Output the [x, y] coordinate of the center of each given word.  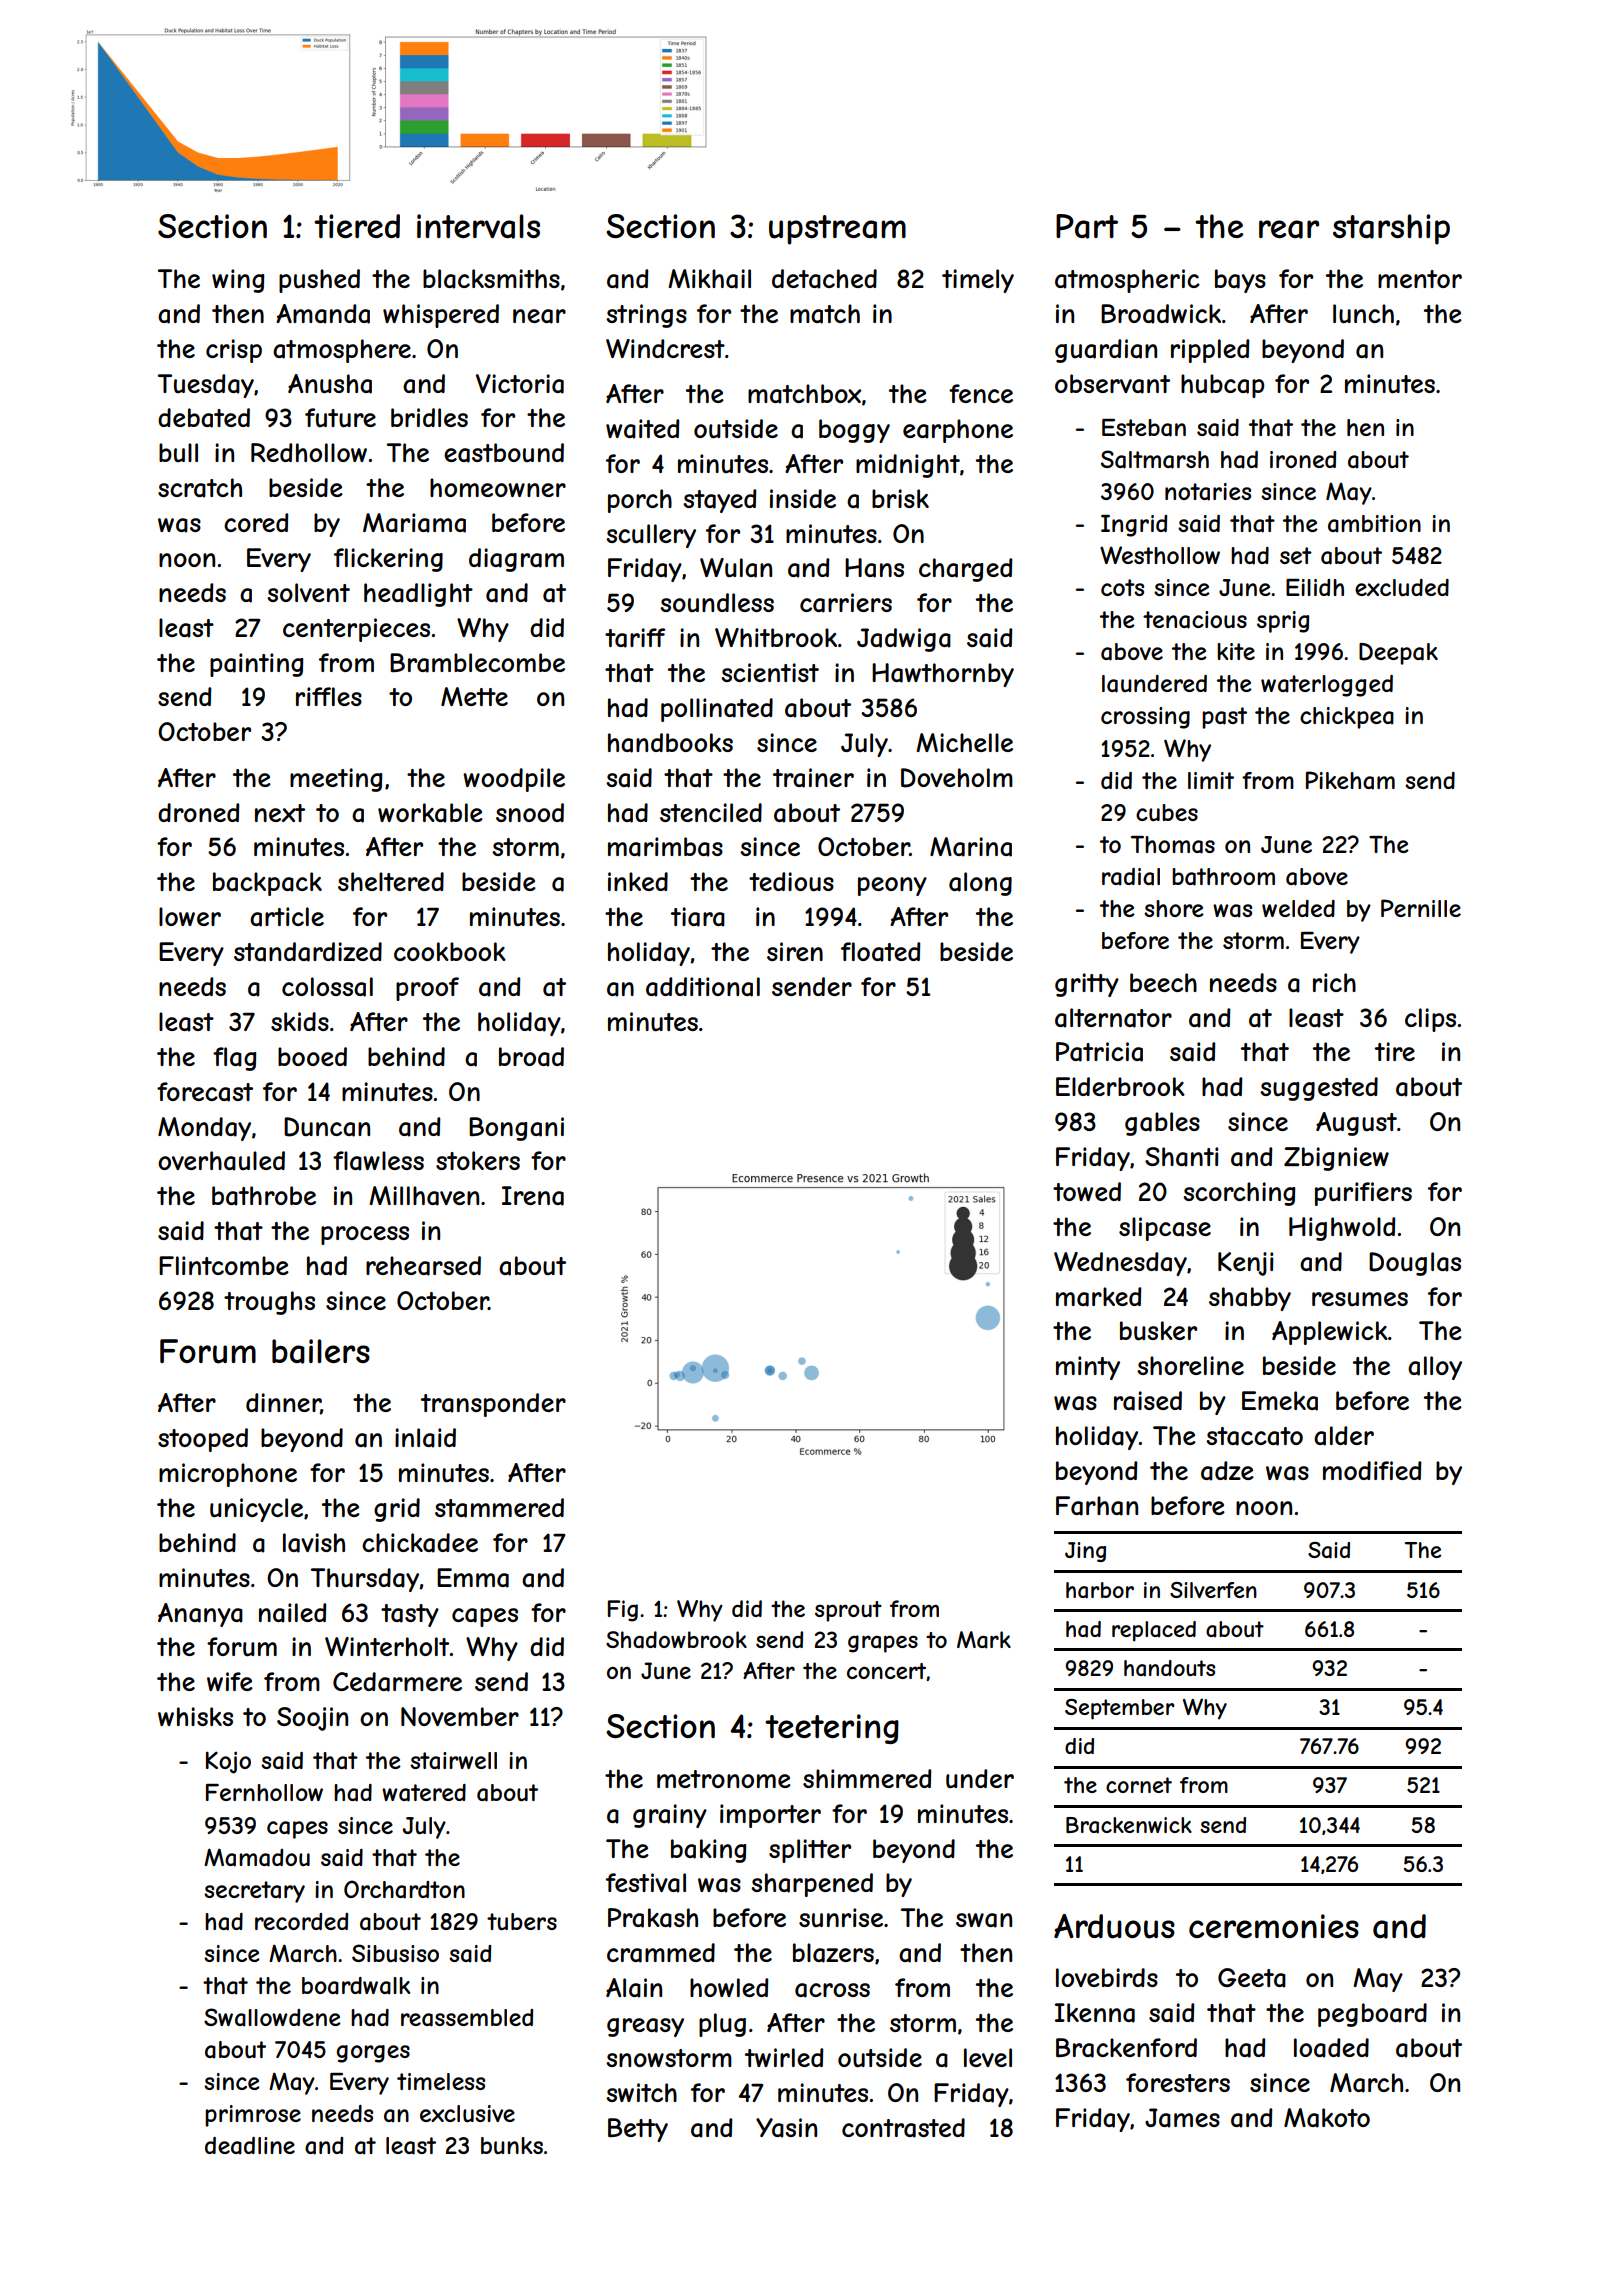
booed [312, 1056]
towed [1087, 1191]
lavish [314, 1543]
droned [198, 812]
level [988, 2057]
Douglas [1415, 1264]
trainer [813, 778]
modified [1372, 1470]
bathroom [1223, 877]
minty [1088, 1368]
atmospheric [1127, 281]
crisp [234, 351]
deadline [250, 2146]
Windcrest [665, 348]
